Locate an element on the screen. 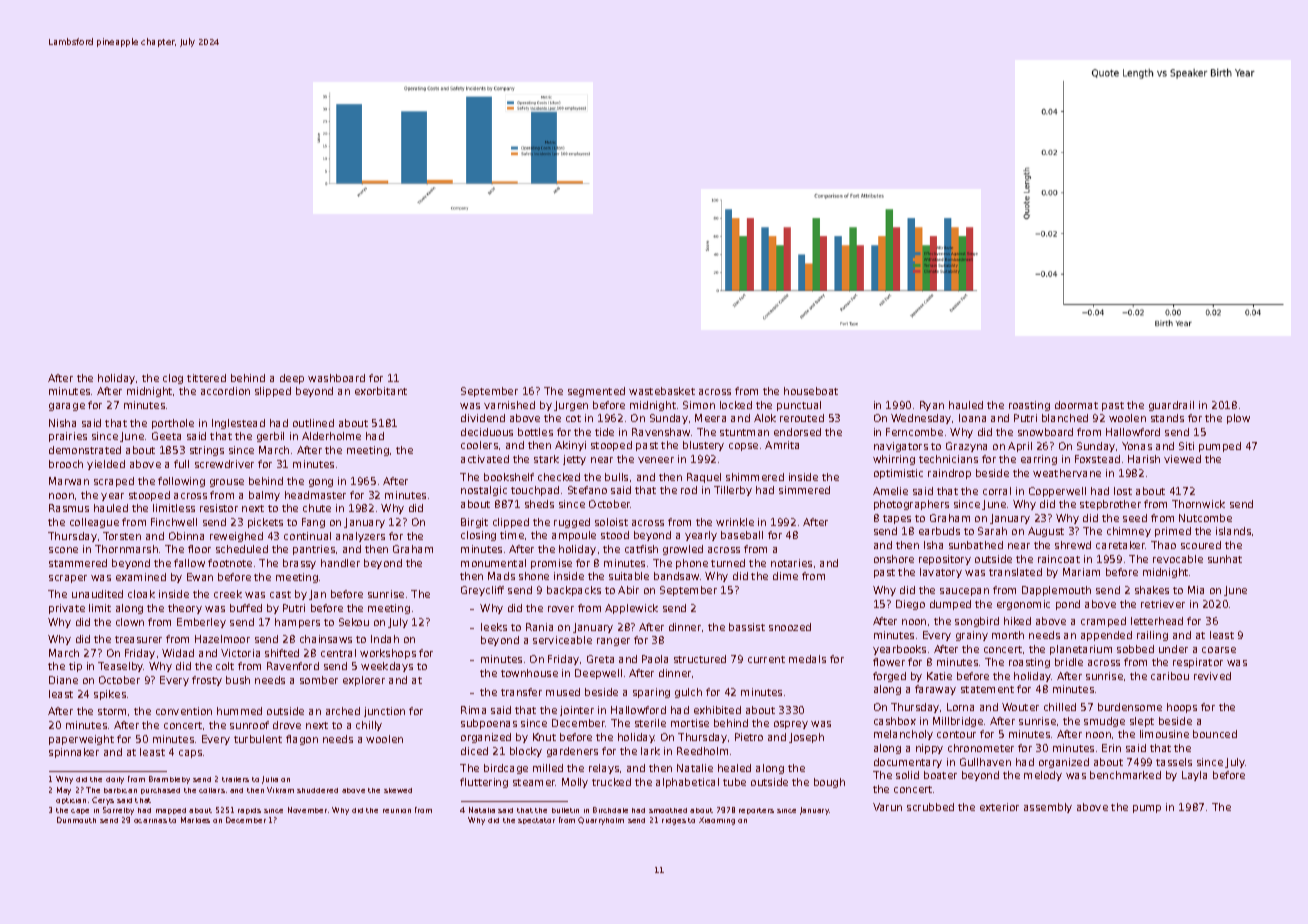  notaries is located at coordinates (791, 563).
